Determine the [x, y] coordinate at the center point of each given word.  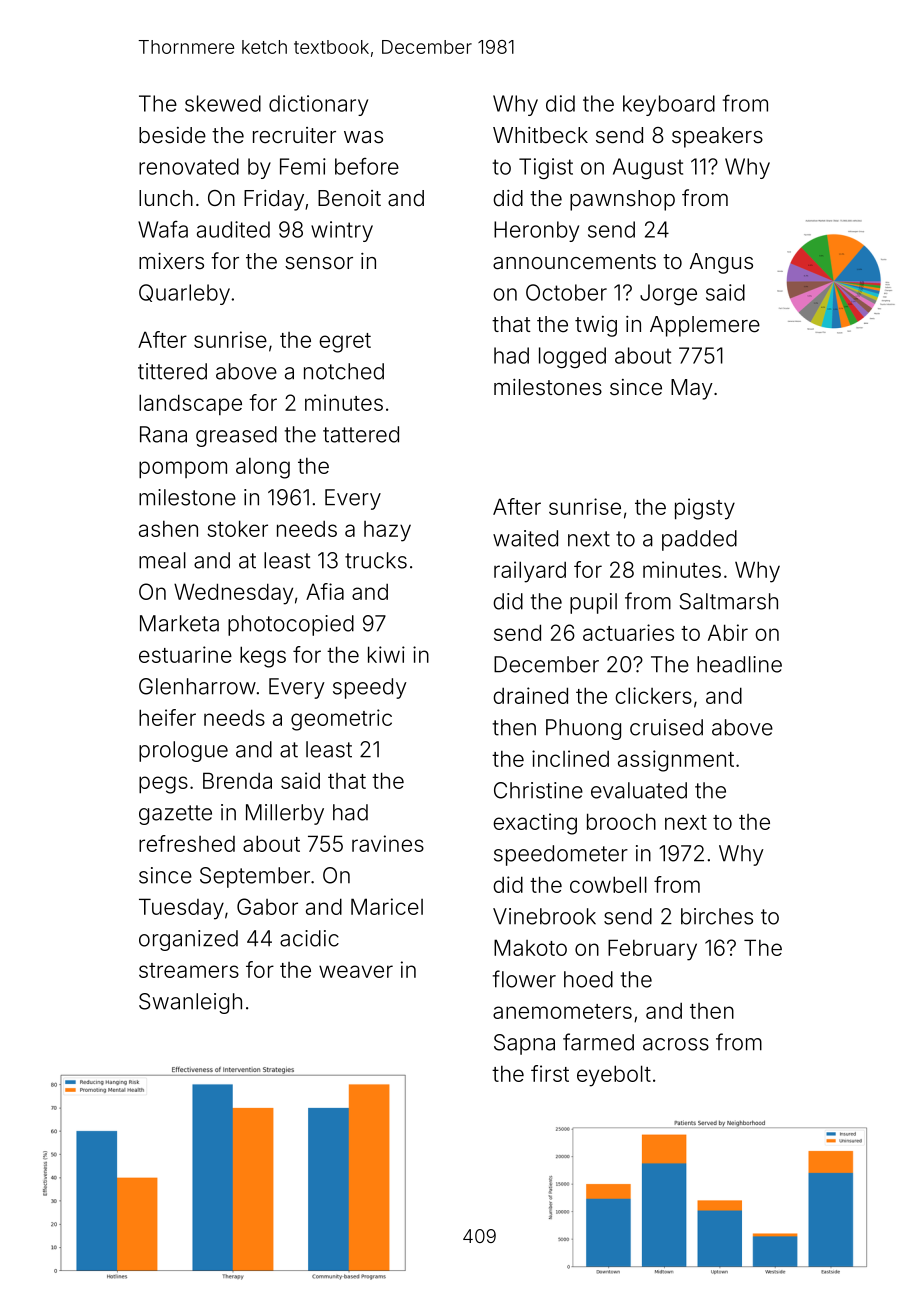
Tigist [546, 168]
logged [572, 357]
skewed [223, 103]
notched [344, 371]
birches [717, 916]
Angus [721, 263]
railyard [530, 572]
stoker [237, 528]
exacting [535, 824]
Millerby [285, 814]
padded [699, 540]
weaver [356, 971]
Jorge [668, 294]
